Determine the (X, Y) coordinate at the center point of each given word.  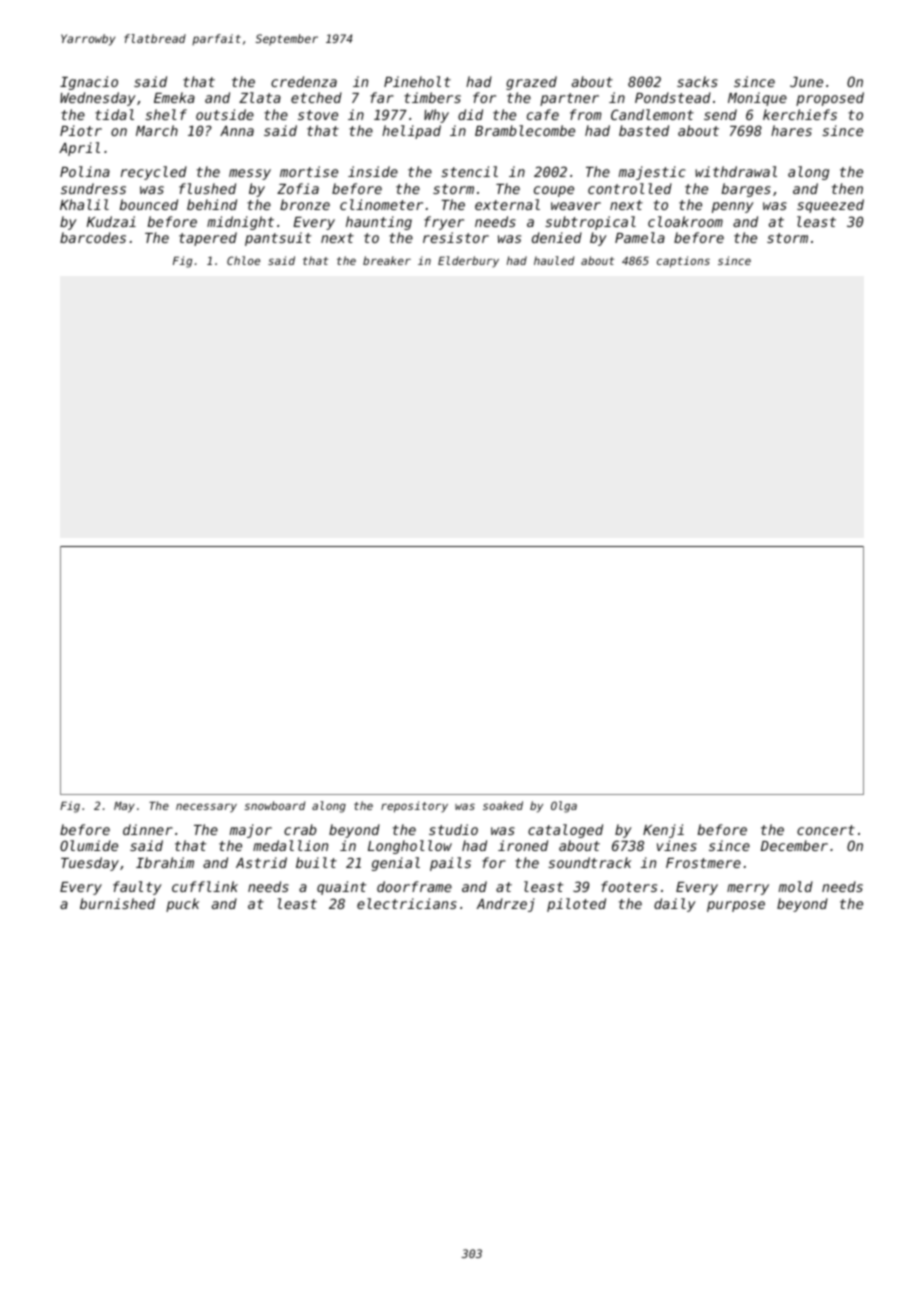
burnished (117, 903)
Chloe (243, 260)
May (124, 807)
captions (683, 262)
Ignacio (89, 83)
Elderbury (468, 262)
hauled (554, 260)
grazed (531, 83)
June (806, 82)
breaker (387, 260)
